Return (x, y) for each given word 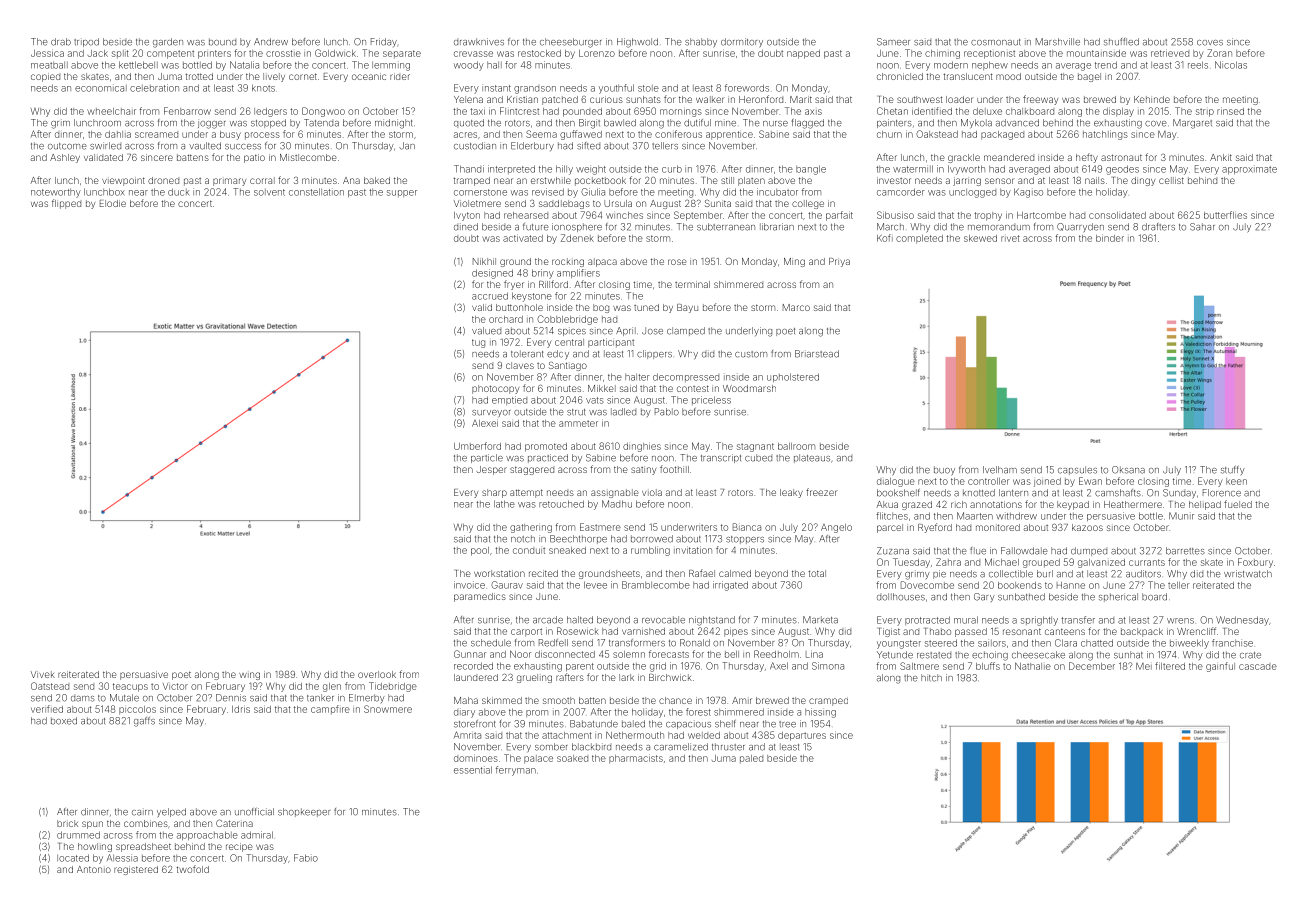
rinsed (1230, 111)
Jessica (47, 53)
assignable (615, 493)
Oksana (1128, 470)
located (73, 858)
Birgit (589, 124)
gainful (1220, 667)
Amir (742, 700)
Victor (175, 686)
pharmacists (636, 759)
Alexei (485, 423)
